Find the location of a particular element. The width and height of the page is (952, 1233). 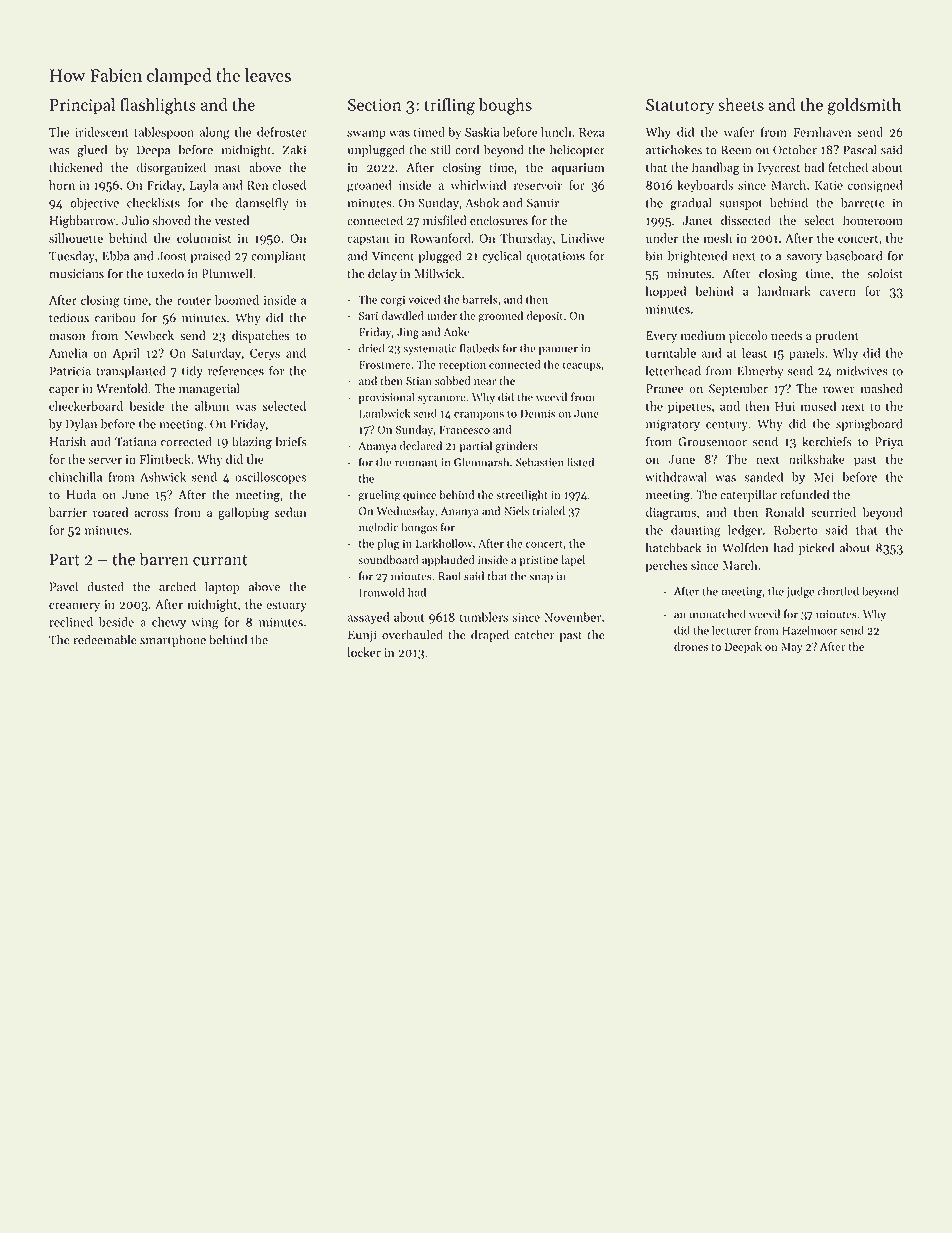

Plumwell is located at coordinates (227, 273).
